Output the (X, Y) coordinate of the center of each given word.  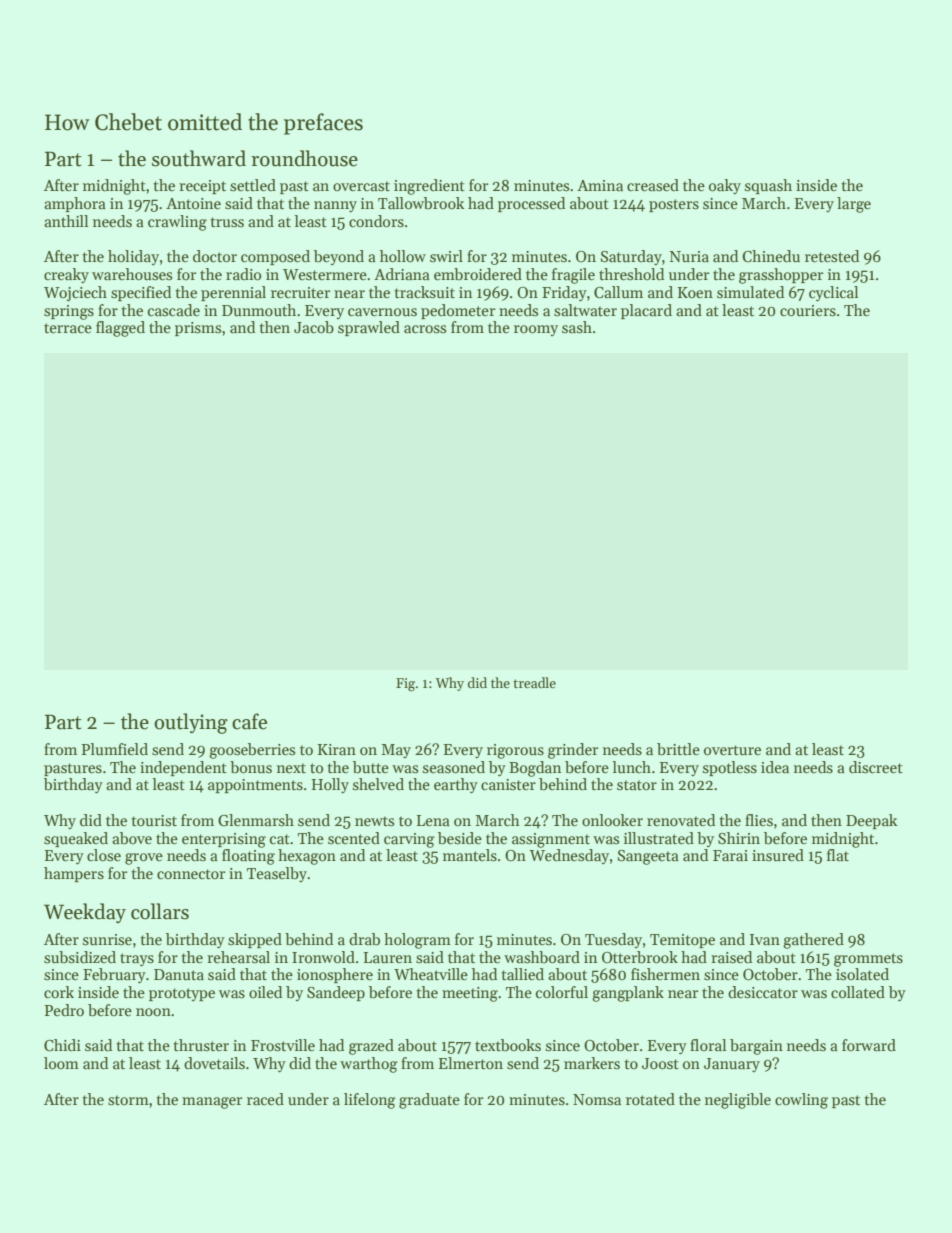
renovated (681, 820)
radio (243, 274)
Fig (405, 684)
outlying (191, 723)
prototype (182, 994)
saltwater (585, 310)
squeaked (76, 839)
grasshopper (781, 276)
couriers (808, 311)
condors (376, 221)
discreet (876, 767)
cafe (249, 721)
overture (732, 750)
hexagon (307, 857)
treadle (534, 682)
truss (227, 222)
